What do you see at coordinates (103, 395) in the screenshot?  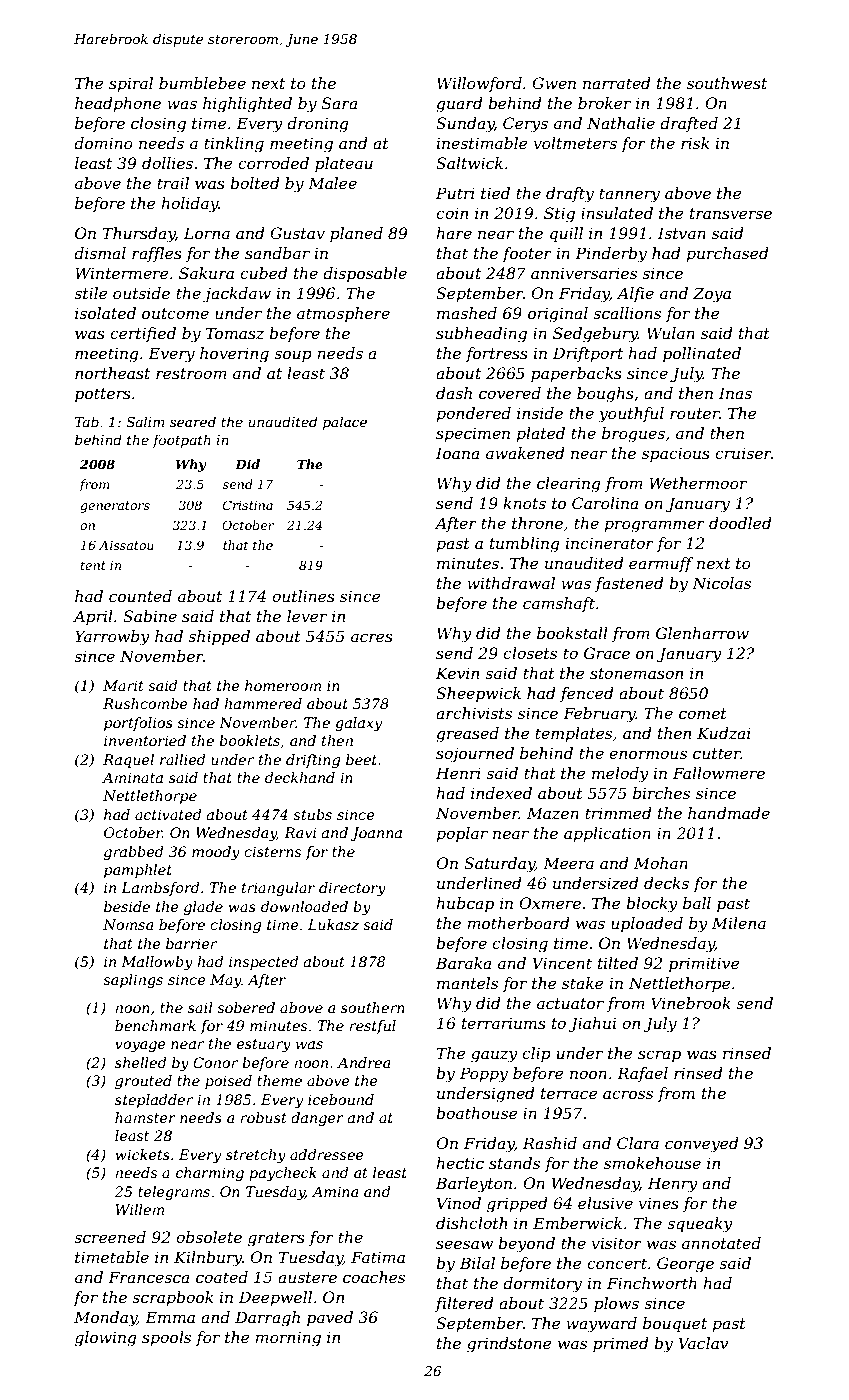 I see `potters` at bounding box center [103, 395].
